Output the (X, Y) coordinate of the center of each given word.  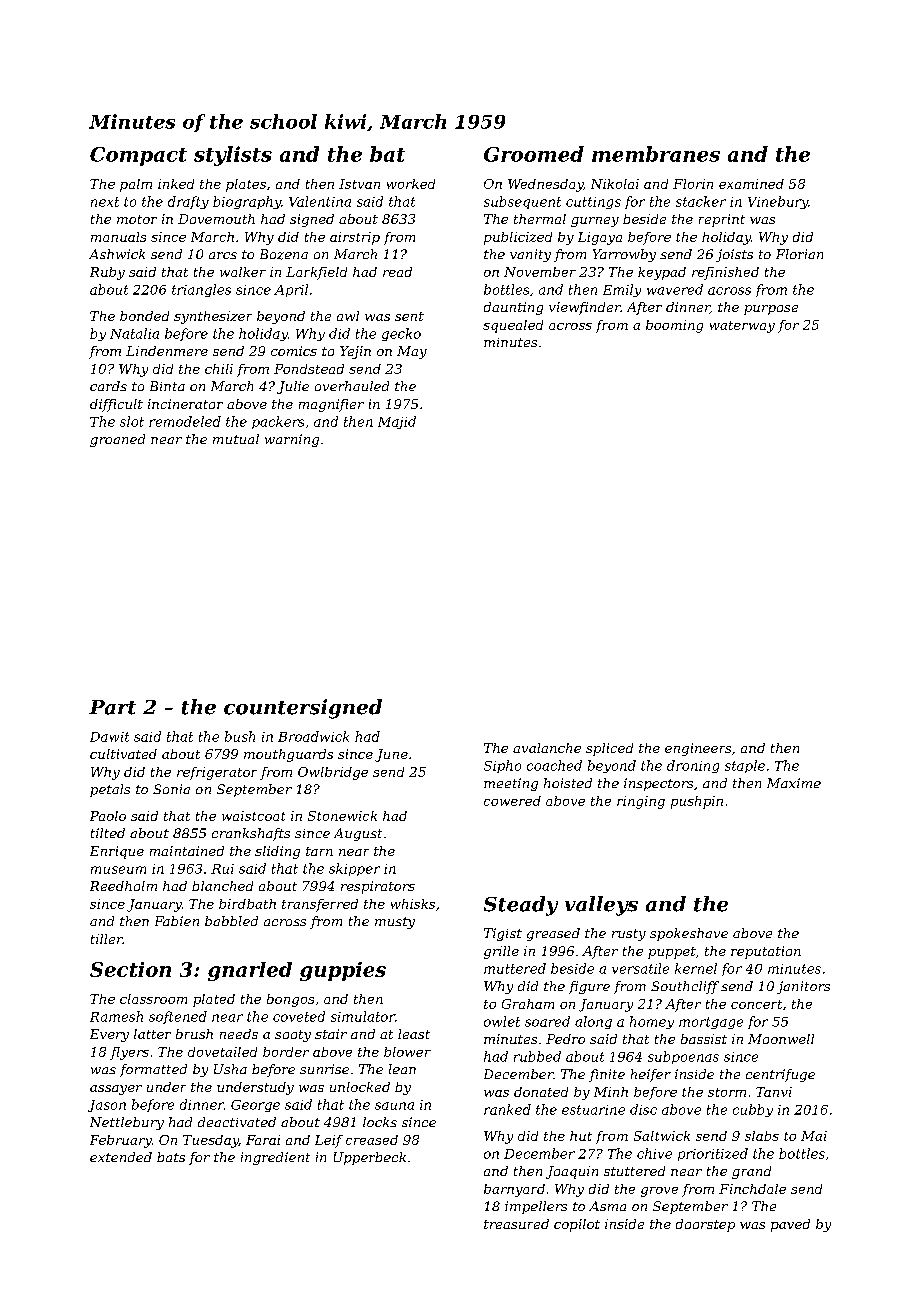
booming (674, 326)
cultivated (123, 754)
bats (171, 1157)
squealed (513, 326)
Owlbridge (333, 773)
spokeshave (689, 934)
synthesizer (213, 317)
